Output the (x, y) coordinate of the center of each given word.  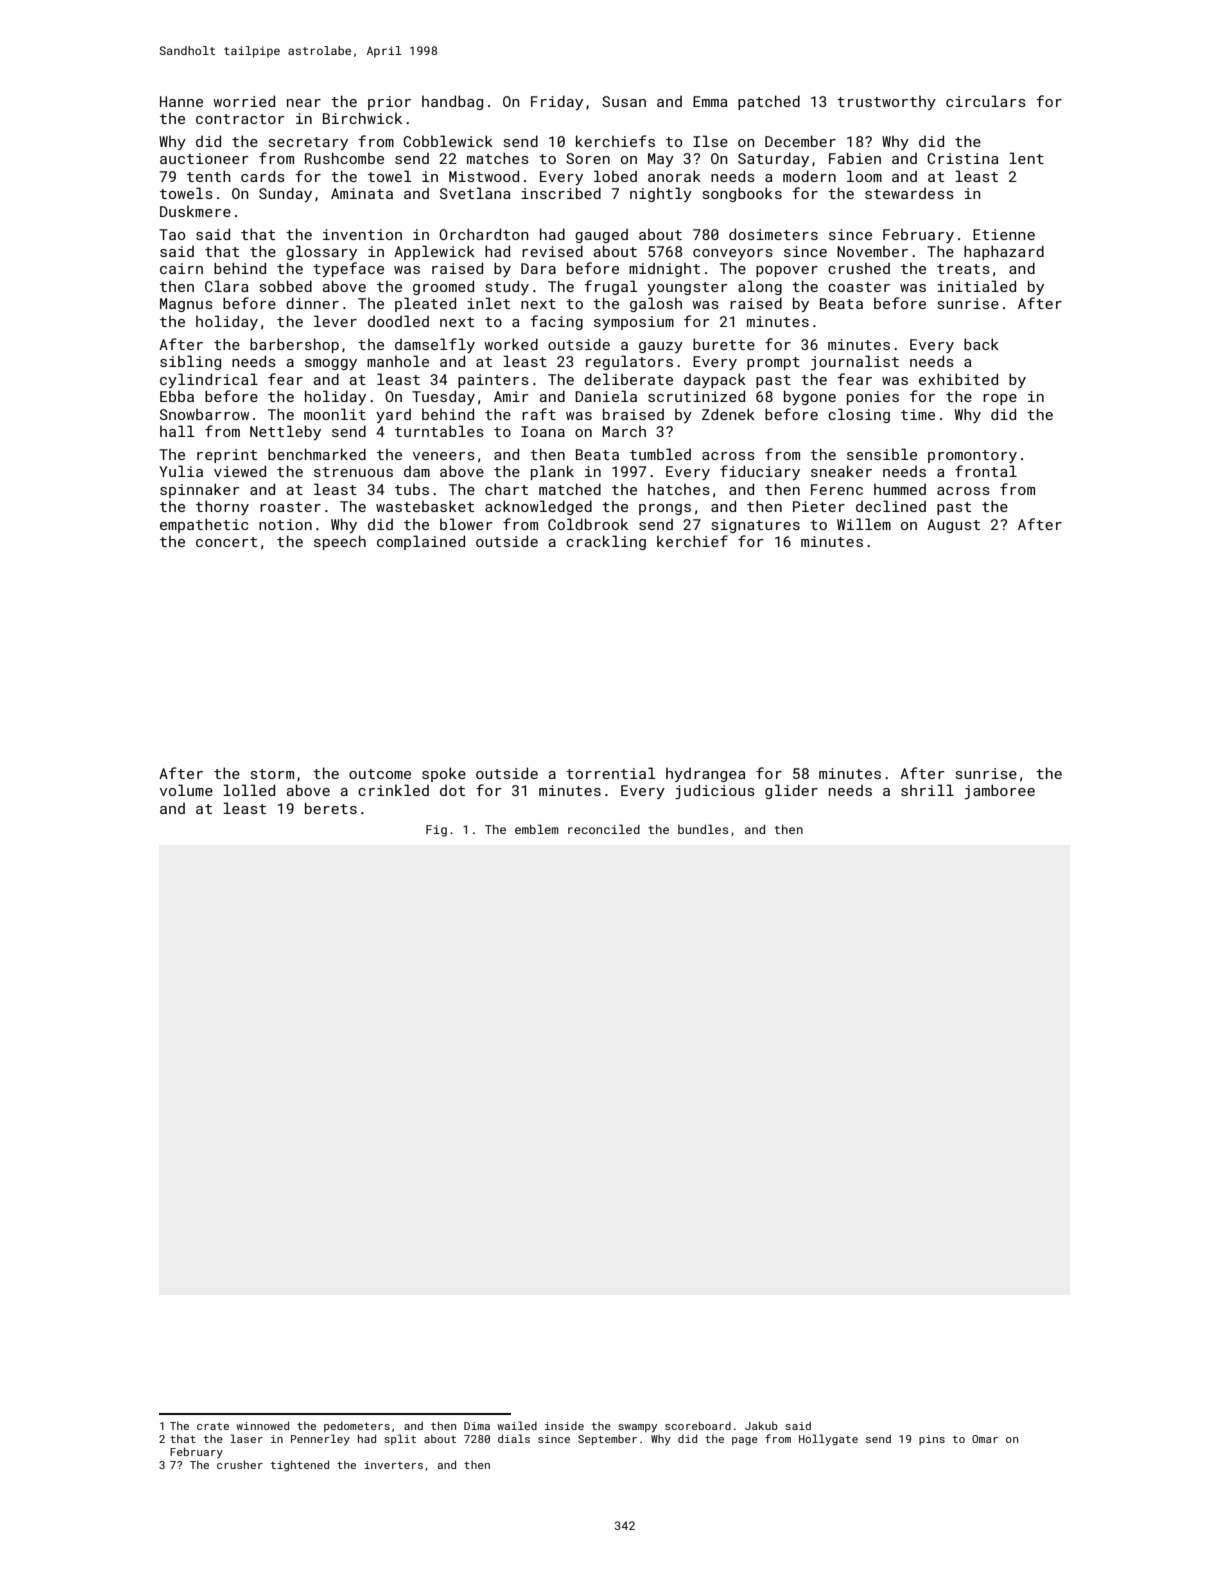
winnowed (262, 1425)
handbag (452, 102)
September (607, 1440)
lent (1026, 158)
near (304, 103)
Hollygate (828, 1440)
